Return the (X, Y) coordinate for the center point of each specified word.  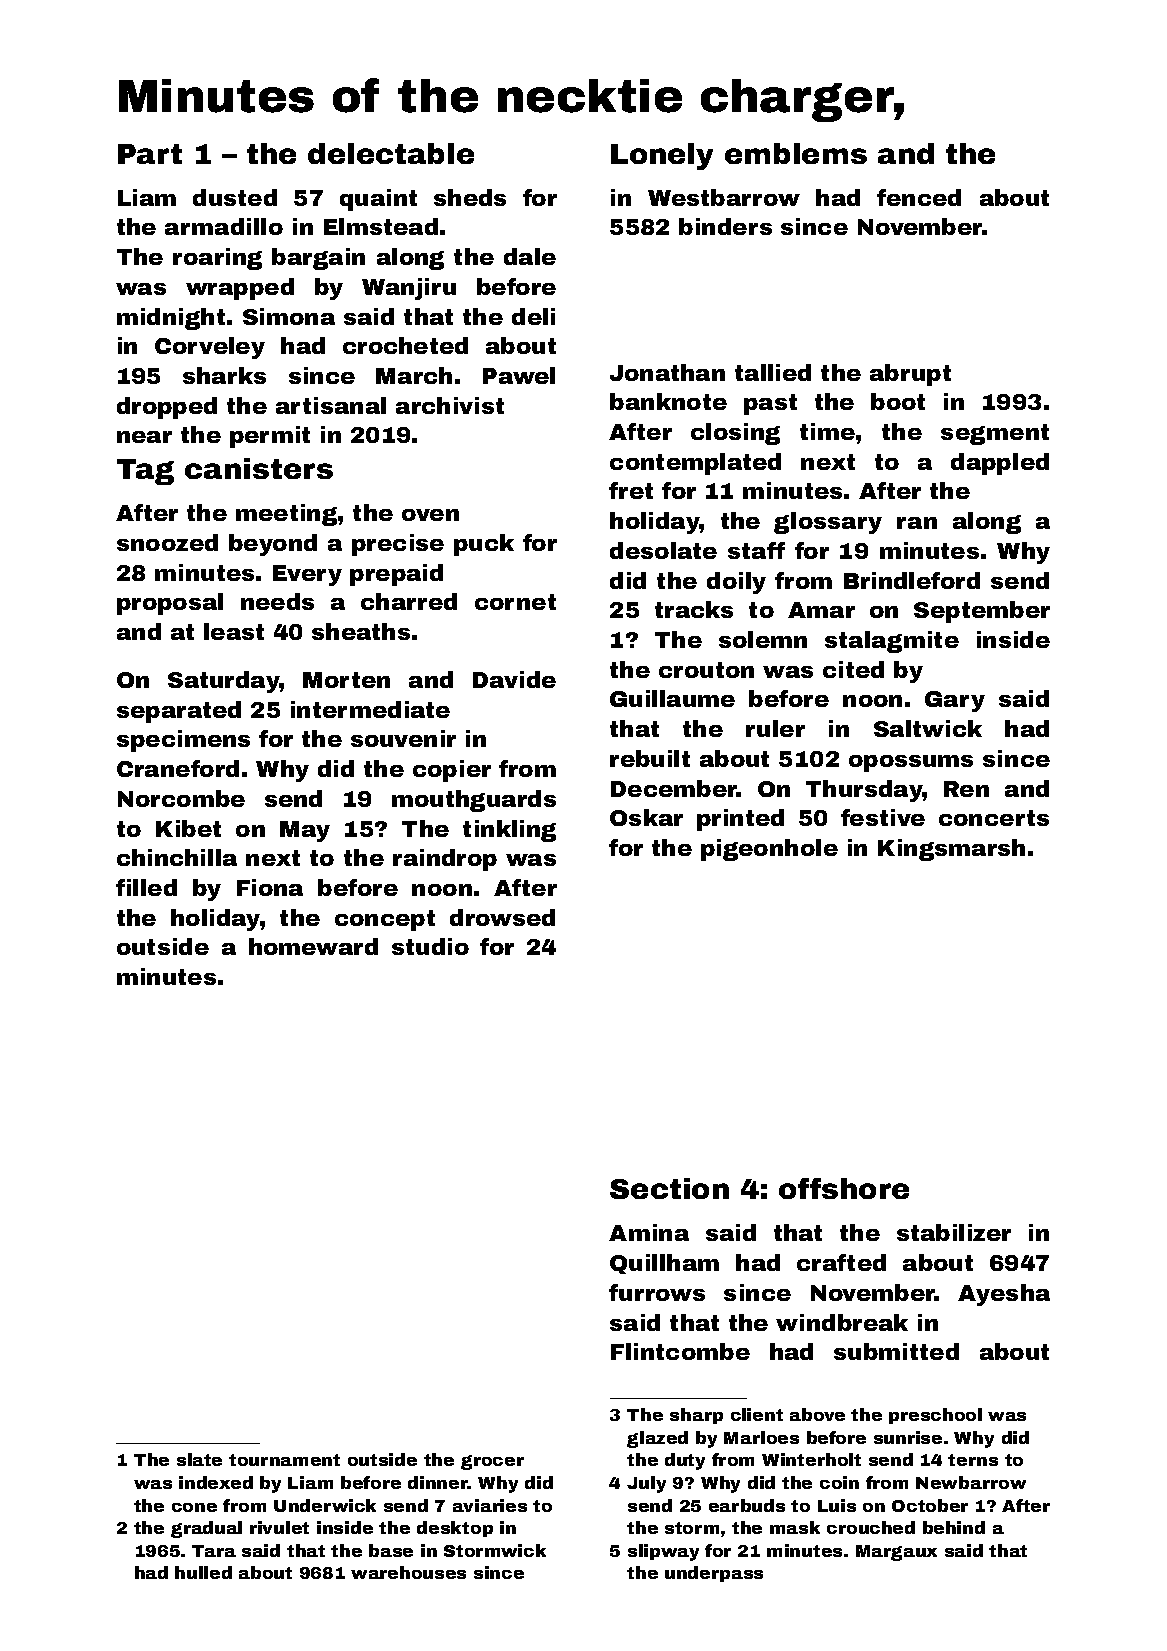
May (305, 831)
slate (199, 1459)
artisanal (331, 405)
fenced (919, 197)
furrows (657, 1292)
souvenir (403, 738)
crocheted (405, 345)
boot (898, 401)
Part (150, 154)
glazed (657, 1439)
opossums (911, 763)
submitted (896, 1351)
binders (725, 226)
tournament (284, 1460)
